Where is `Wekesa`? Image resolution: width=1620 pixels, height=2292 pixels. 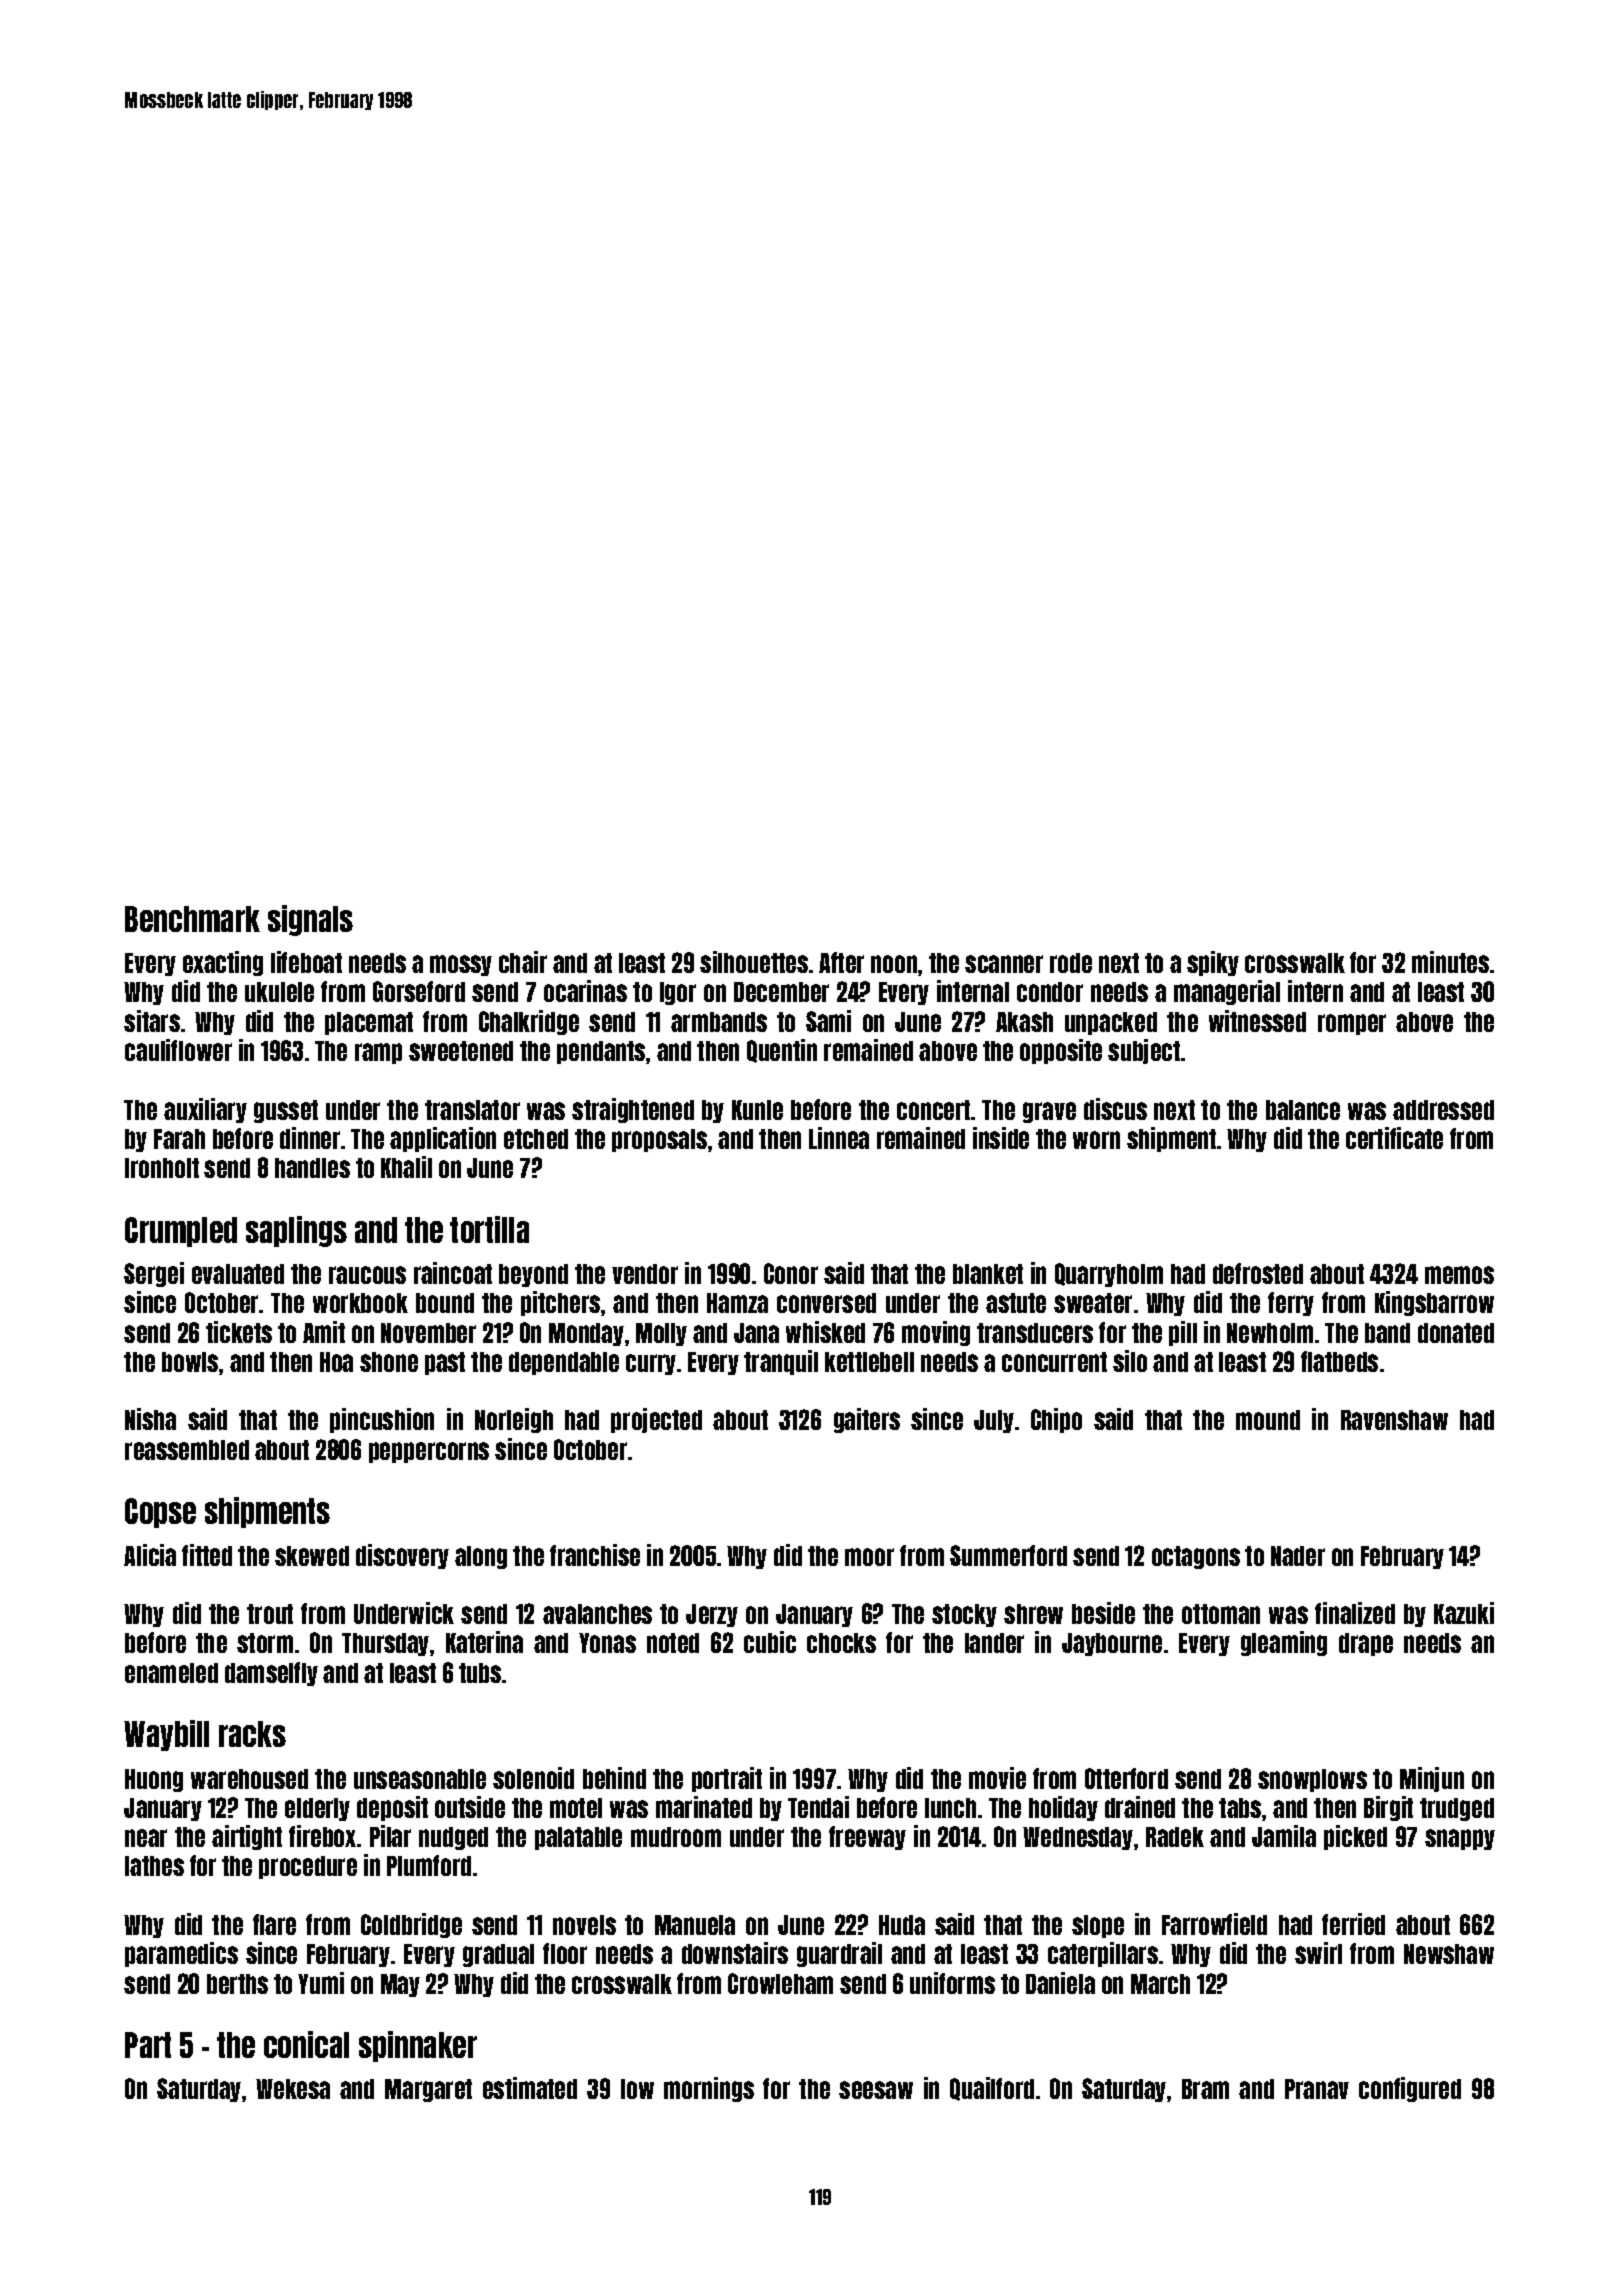
Wekesa is located at coordinates (293, 2089).
